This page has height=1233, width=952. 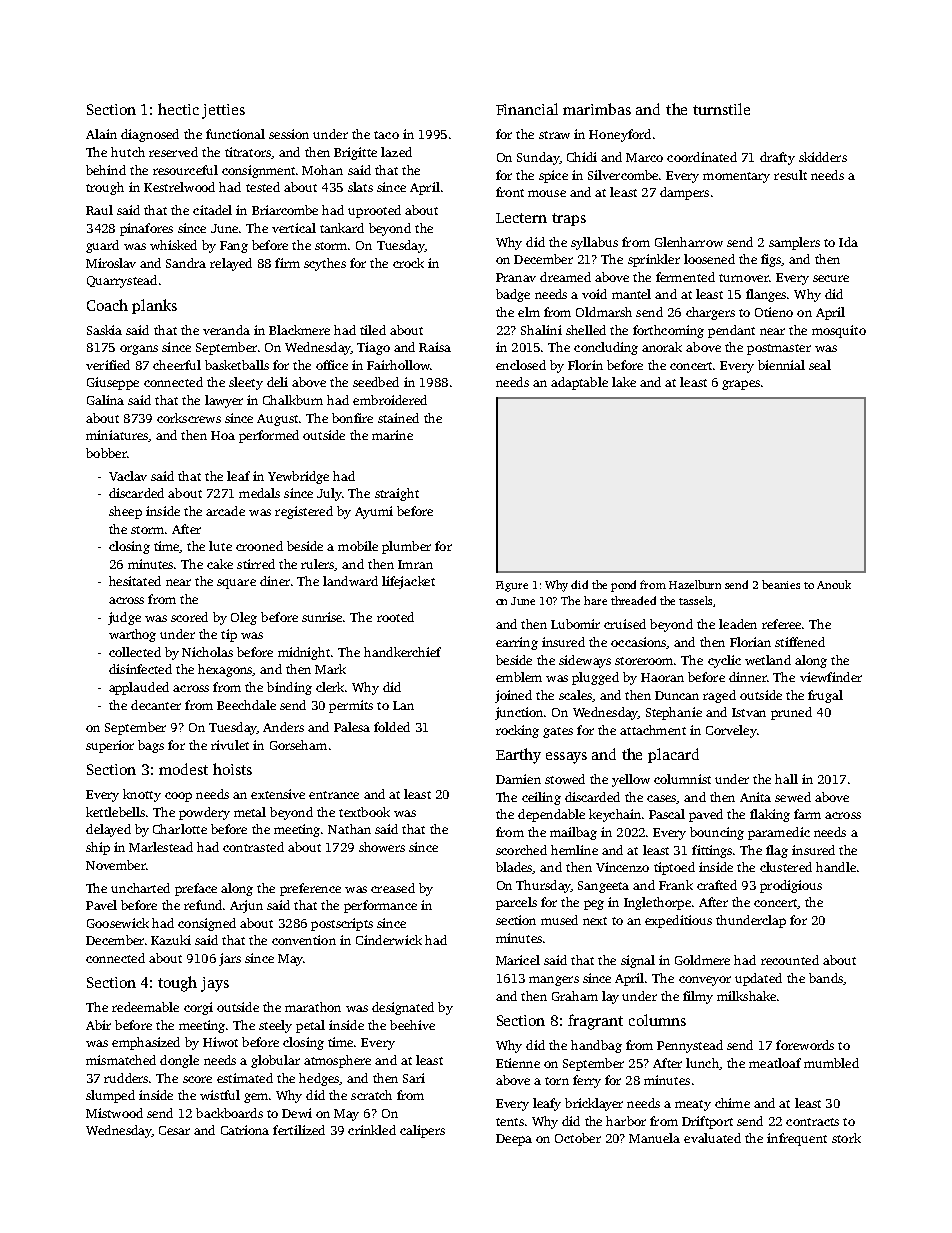 What do you see at coordinates (684, 193) in the page?
I see `dampers` at bounding box center [684, 193].
